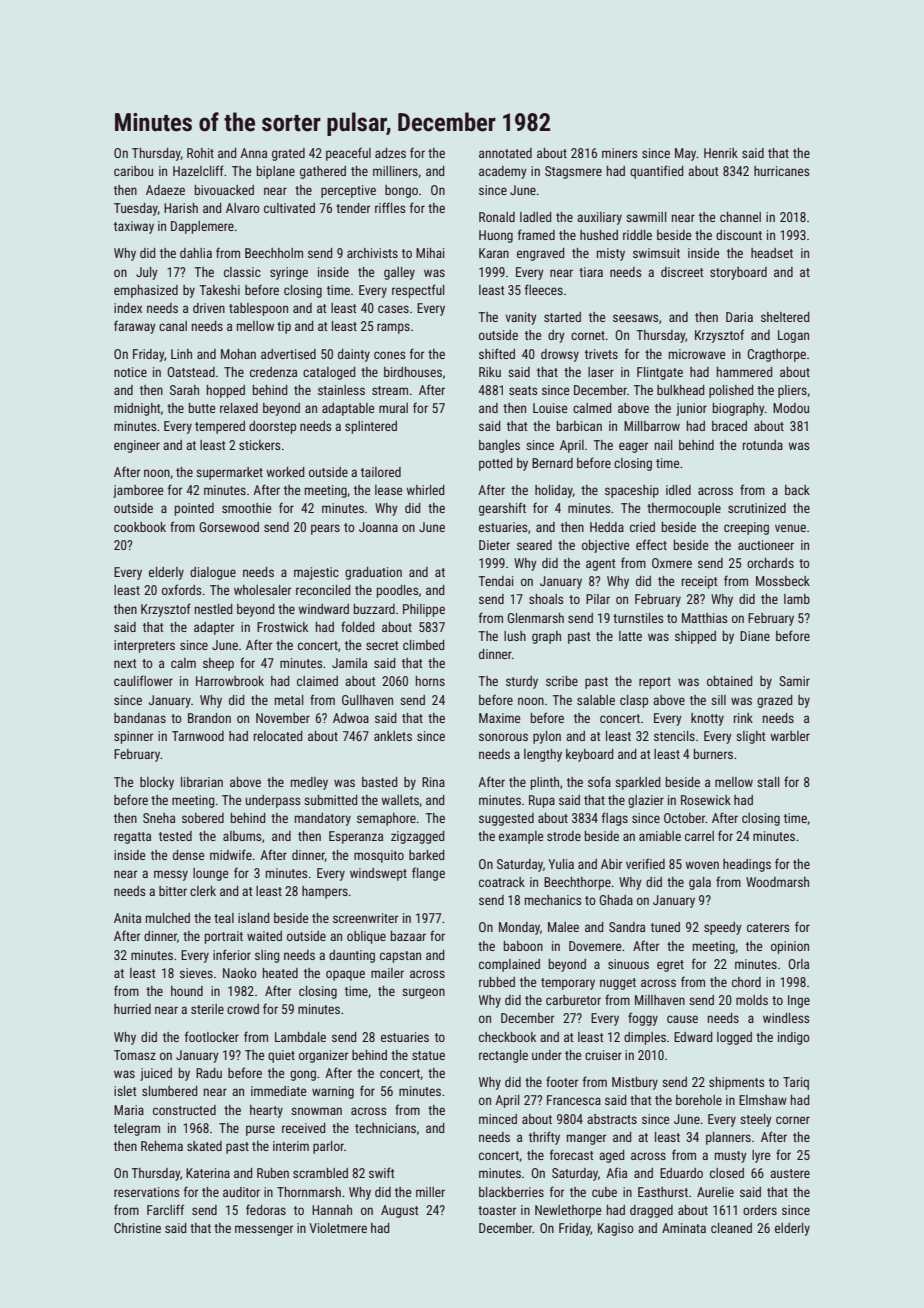 This page has height=1308, width=924. What do you see at coordinates (704, 618) in the page?
I see `Matthias` at bounding box center [704, 618].
